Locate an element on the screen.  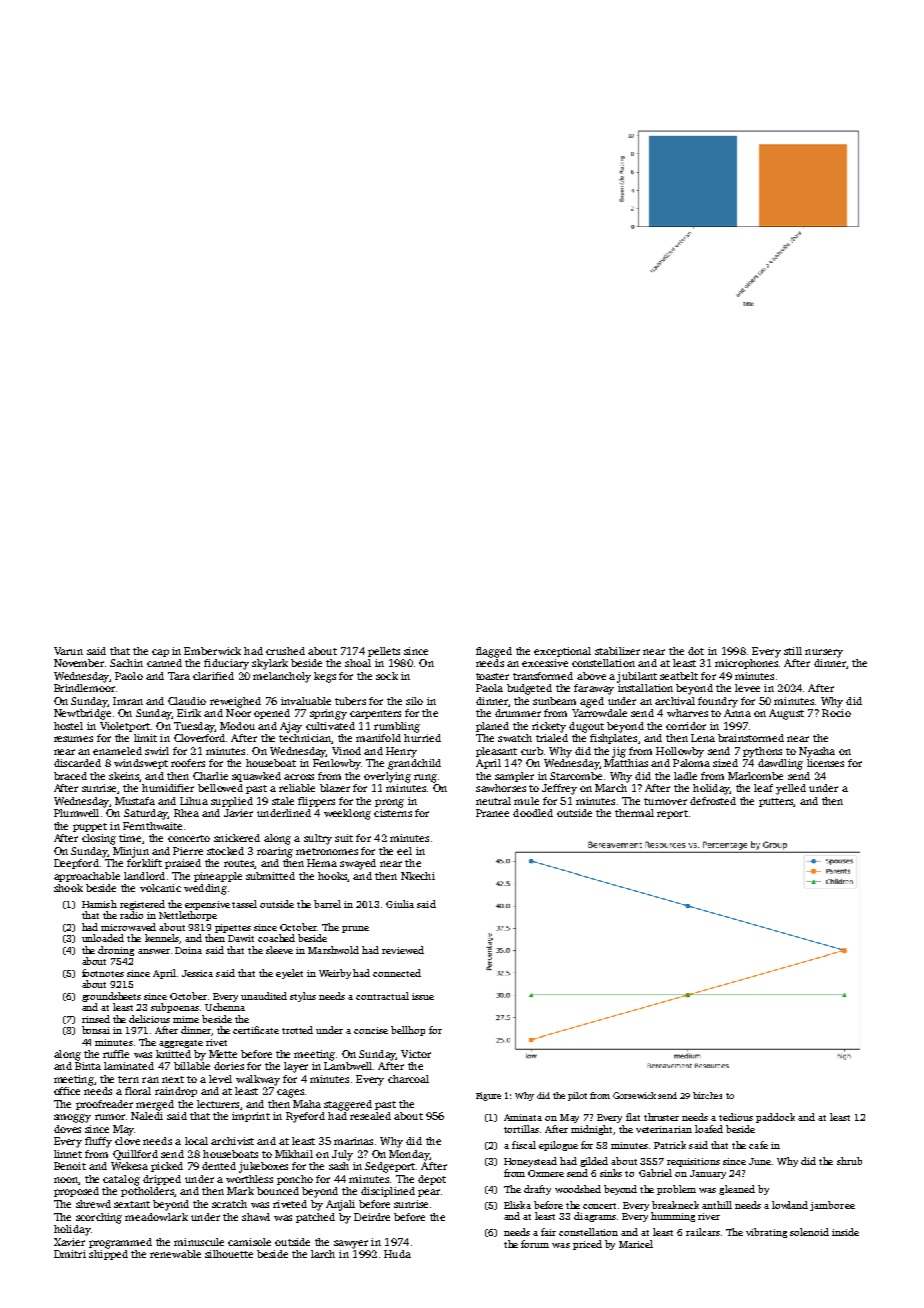
crushed is located at coordinates (285, 651).
